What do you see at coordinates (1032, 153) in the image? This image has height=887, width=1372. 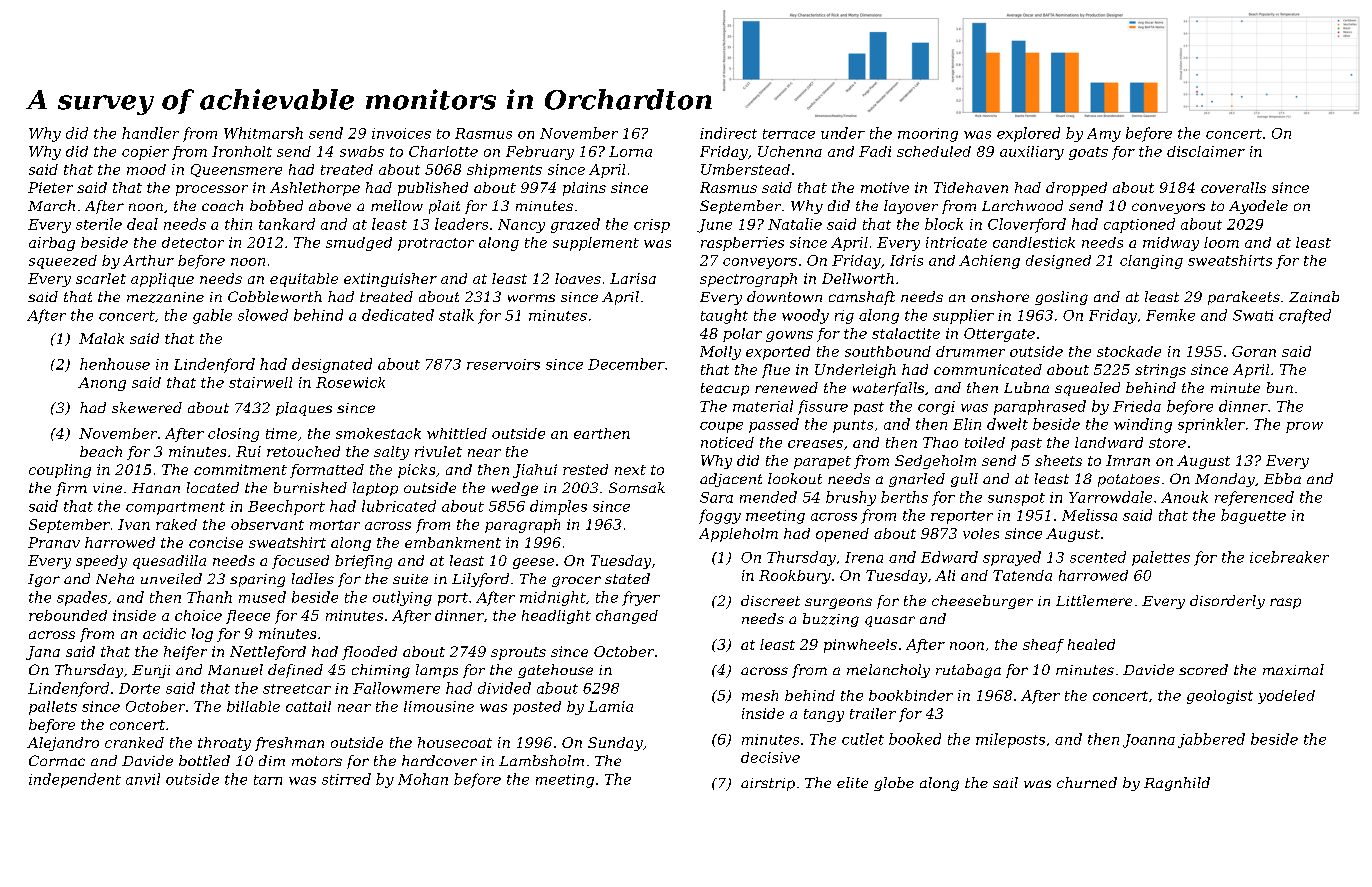 I see `auxiliary` at bounding box center [1032, 153].
